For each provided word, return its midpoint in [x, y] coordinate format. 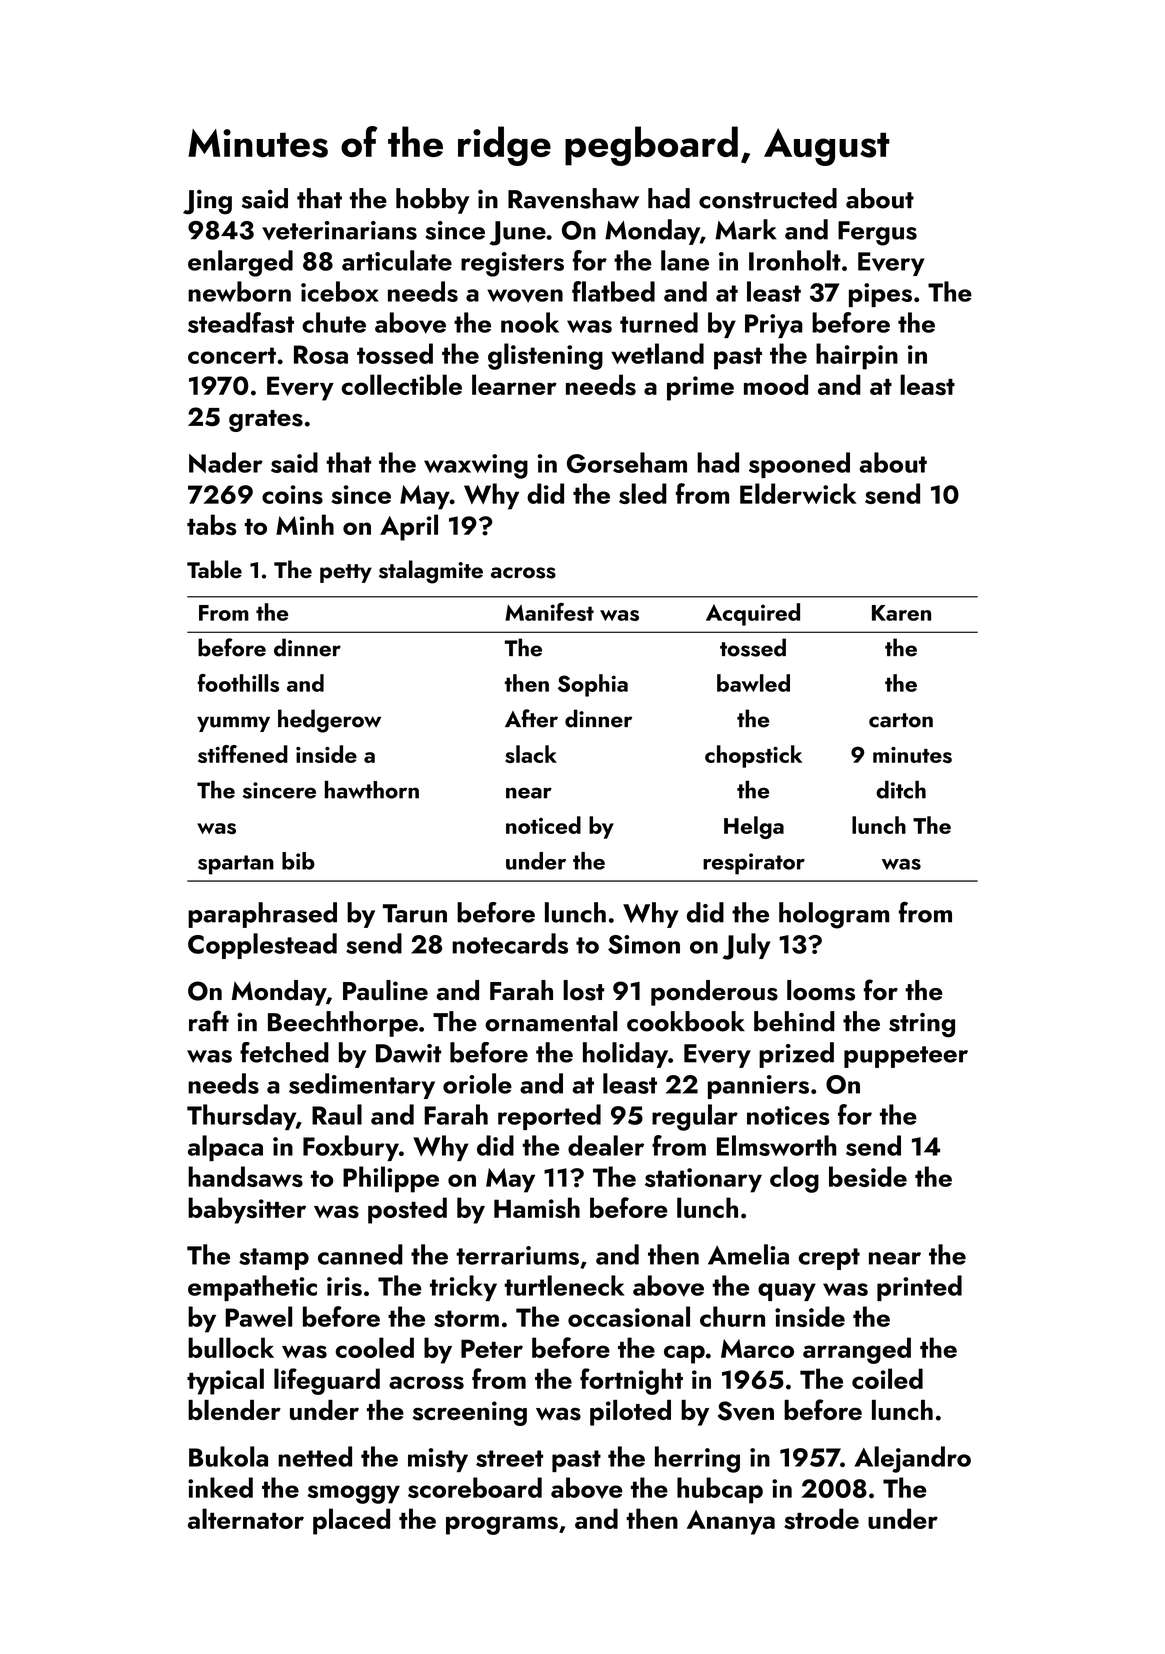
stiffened [243, 754]
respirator [754, 864]
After [531, 718]
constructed [768, 198]
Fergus [877, 233]
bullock [231, 1347]
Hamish [537, 1208]
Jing [207, 202]
